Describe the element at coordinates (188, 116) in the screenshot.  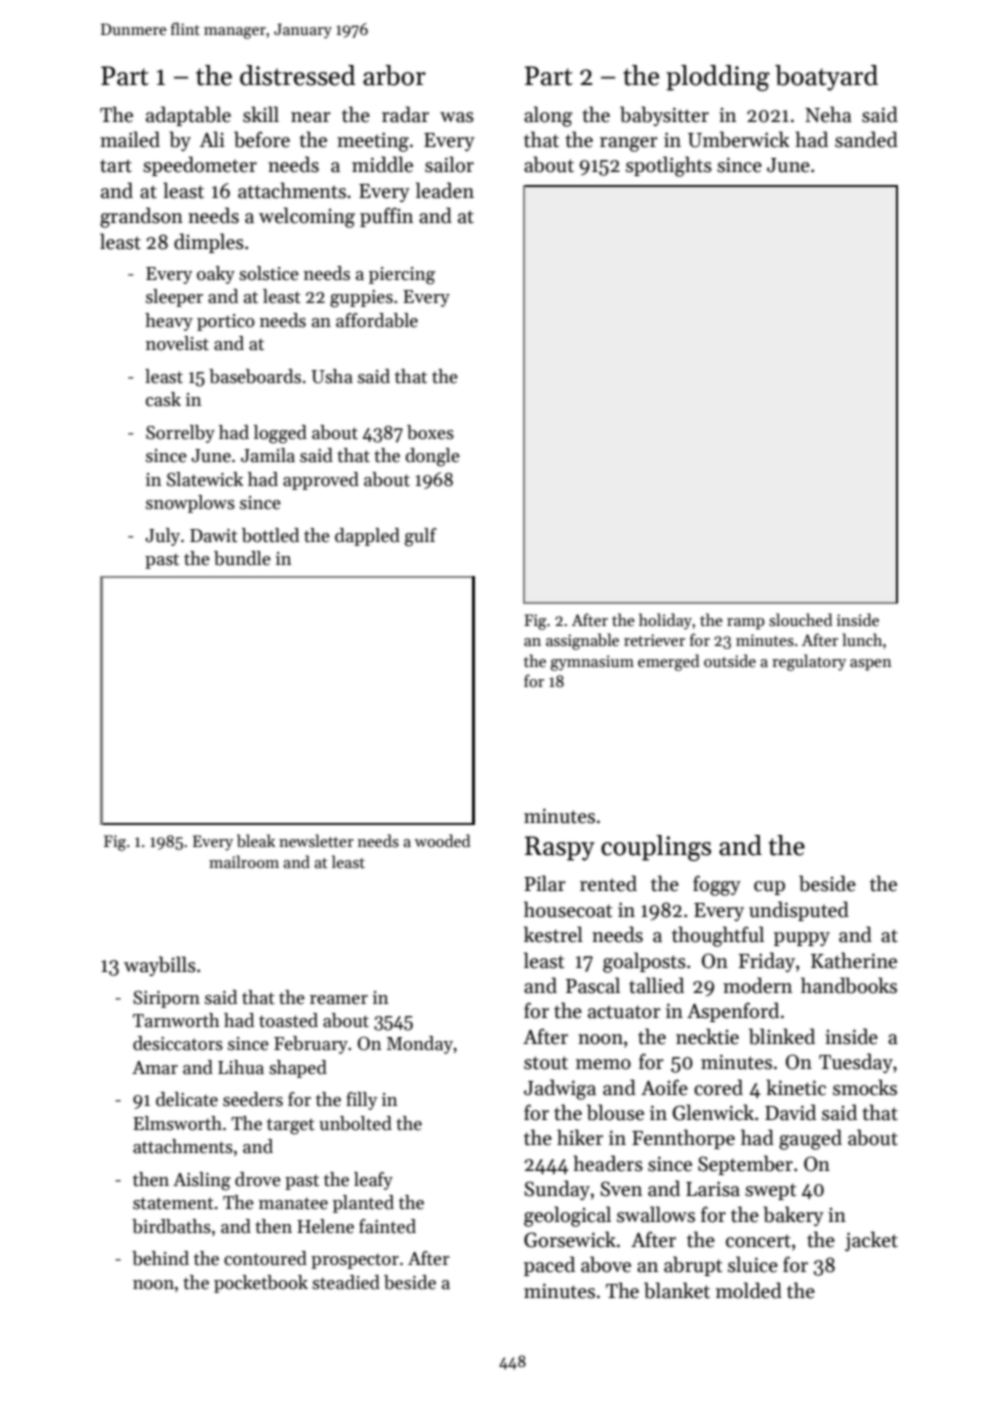
I see `adaptable` at that location.
